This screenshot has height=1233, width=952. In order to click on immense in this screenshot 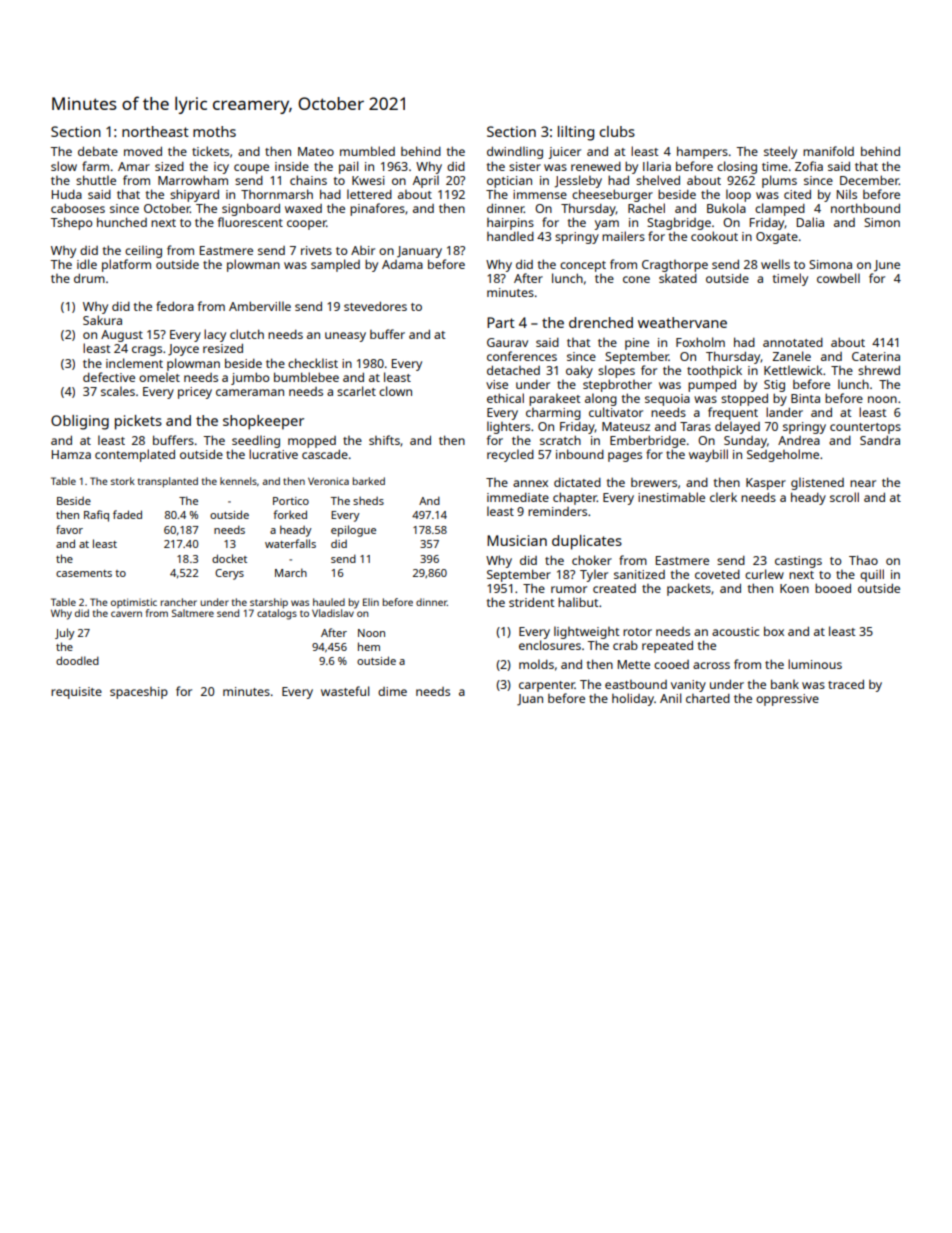, I will do `click(540, 194)`.
